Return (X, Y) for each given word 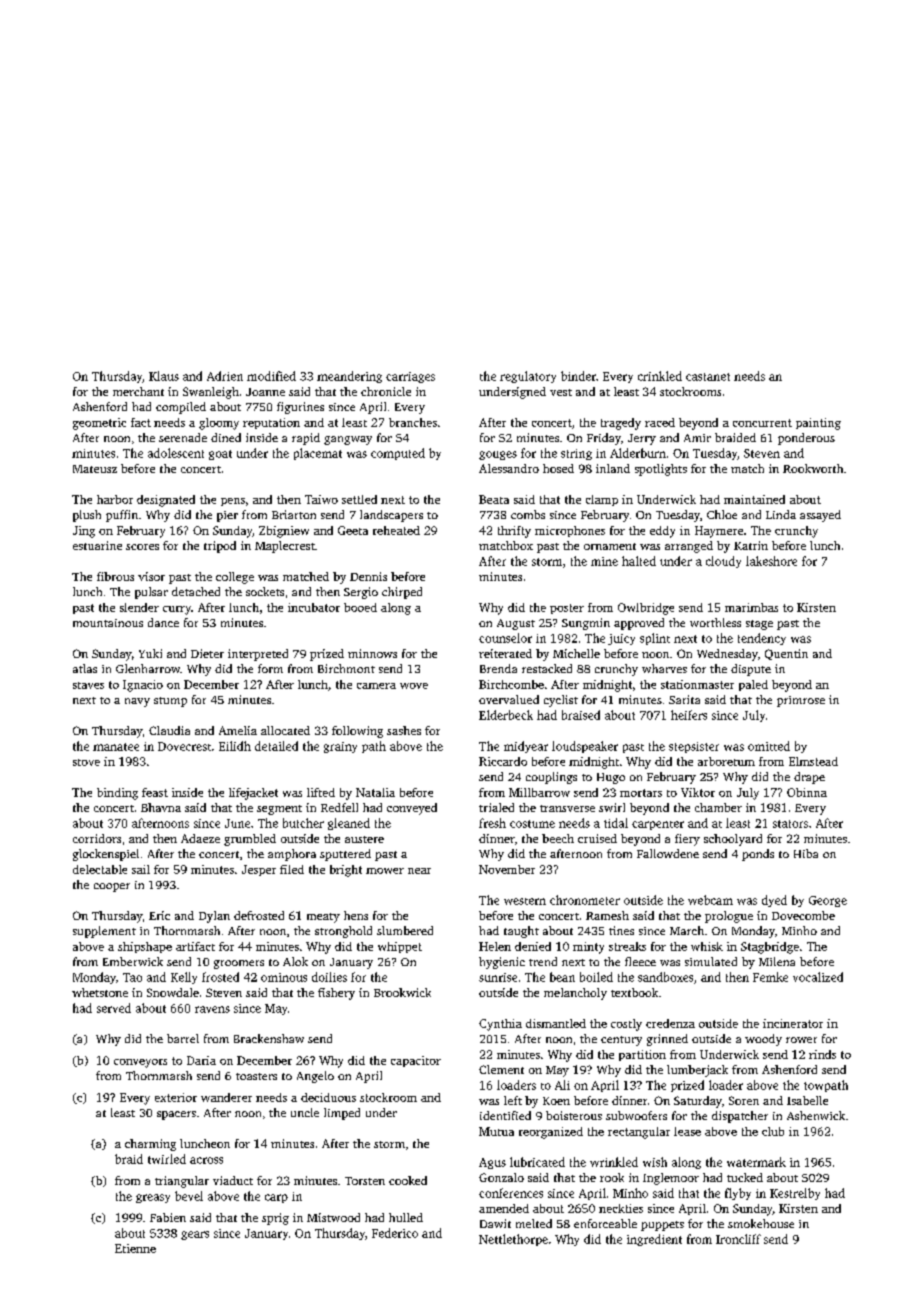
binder (578, 376)
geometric (99, 424)
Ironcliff (738, 1239)
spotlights (661, 470)
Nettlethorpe (513, 1240)
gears (195, 1235)
